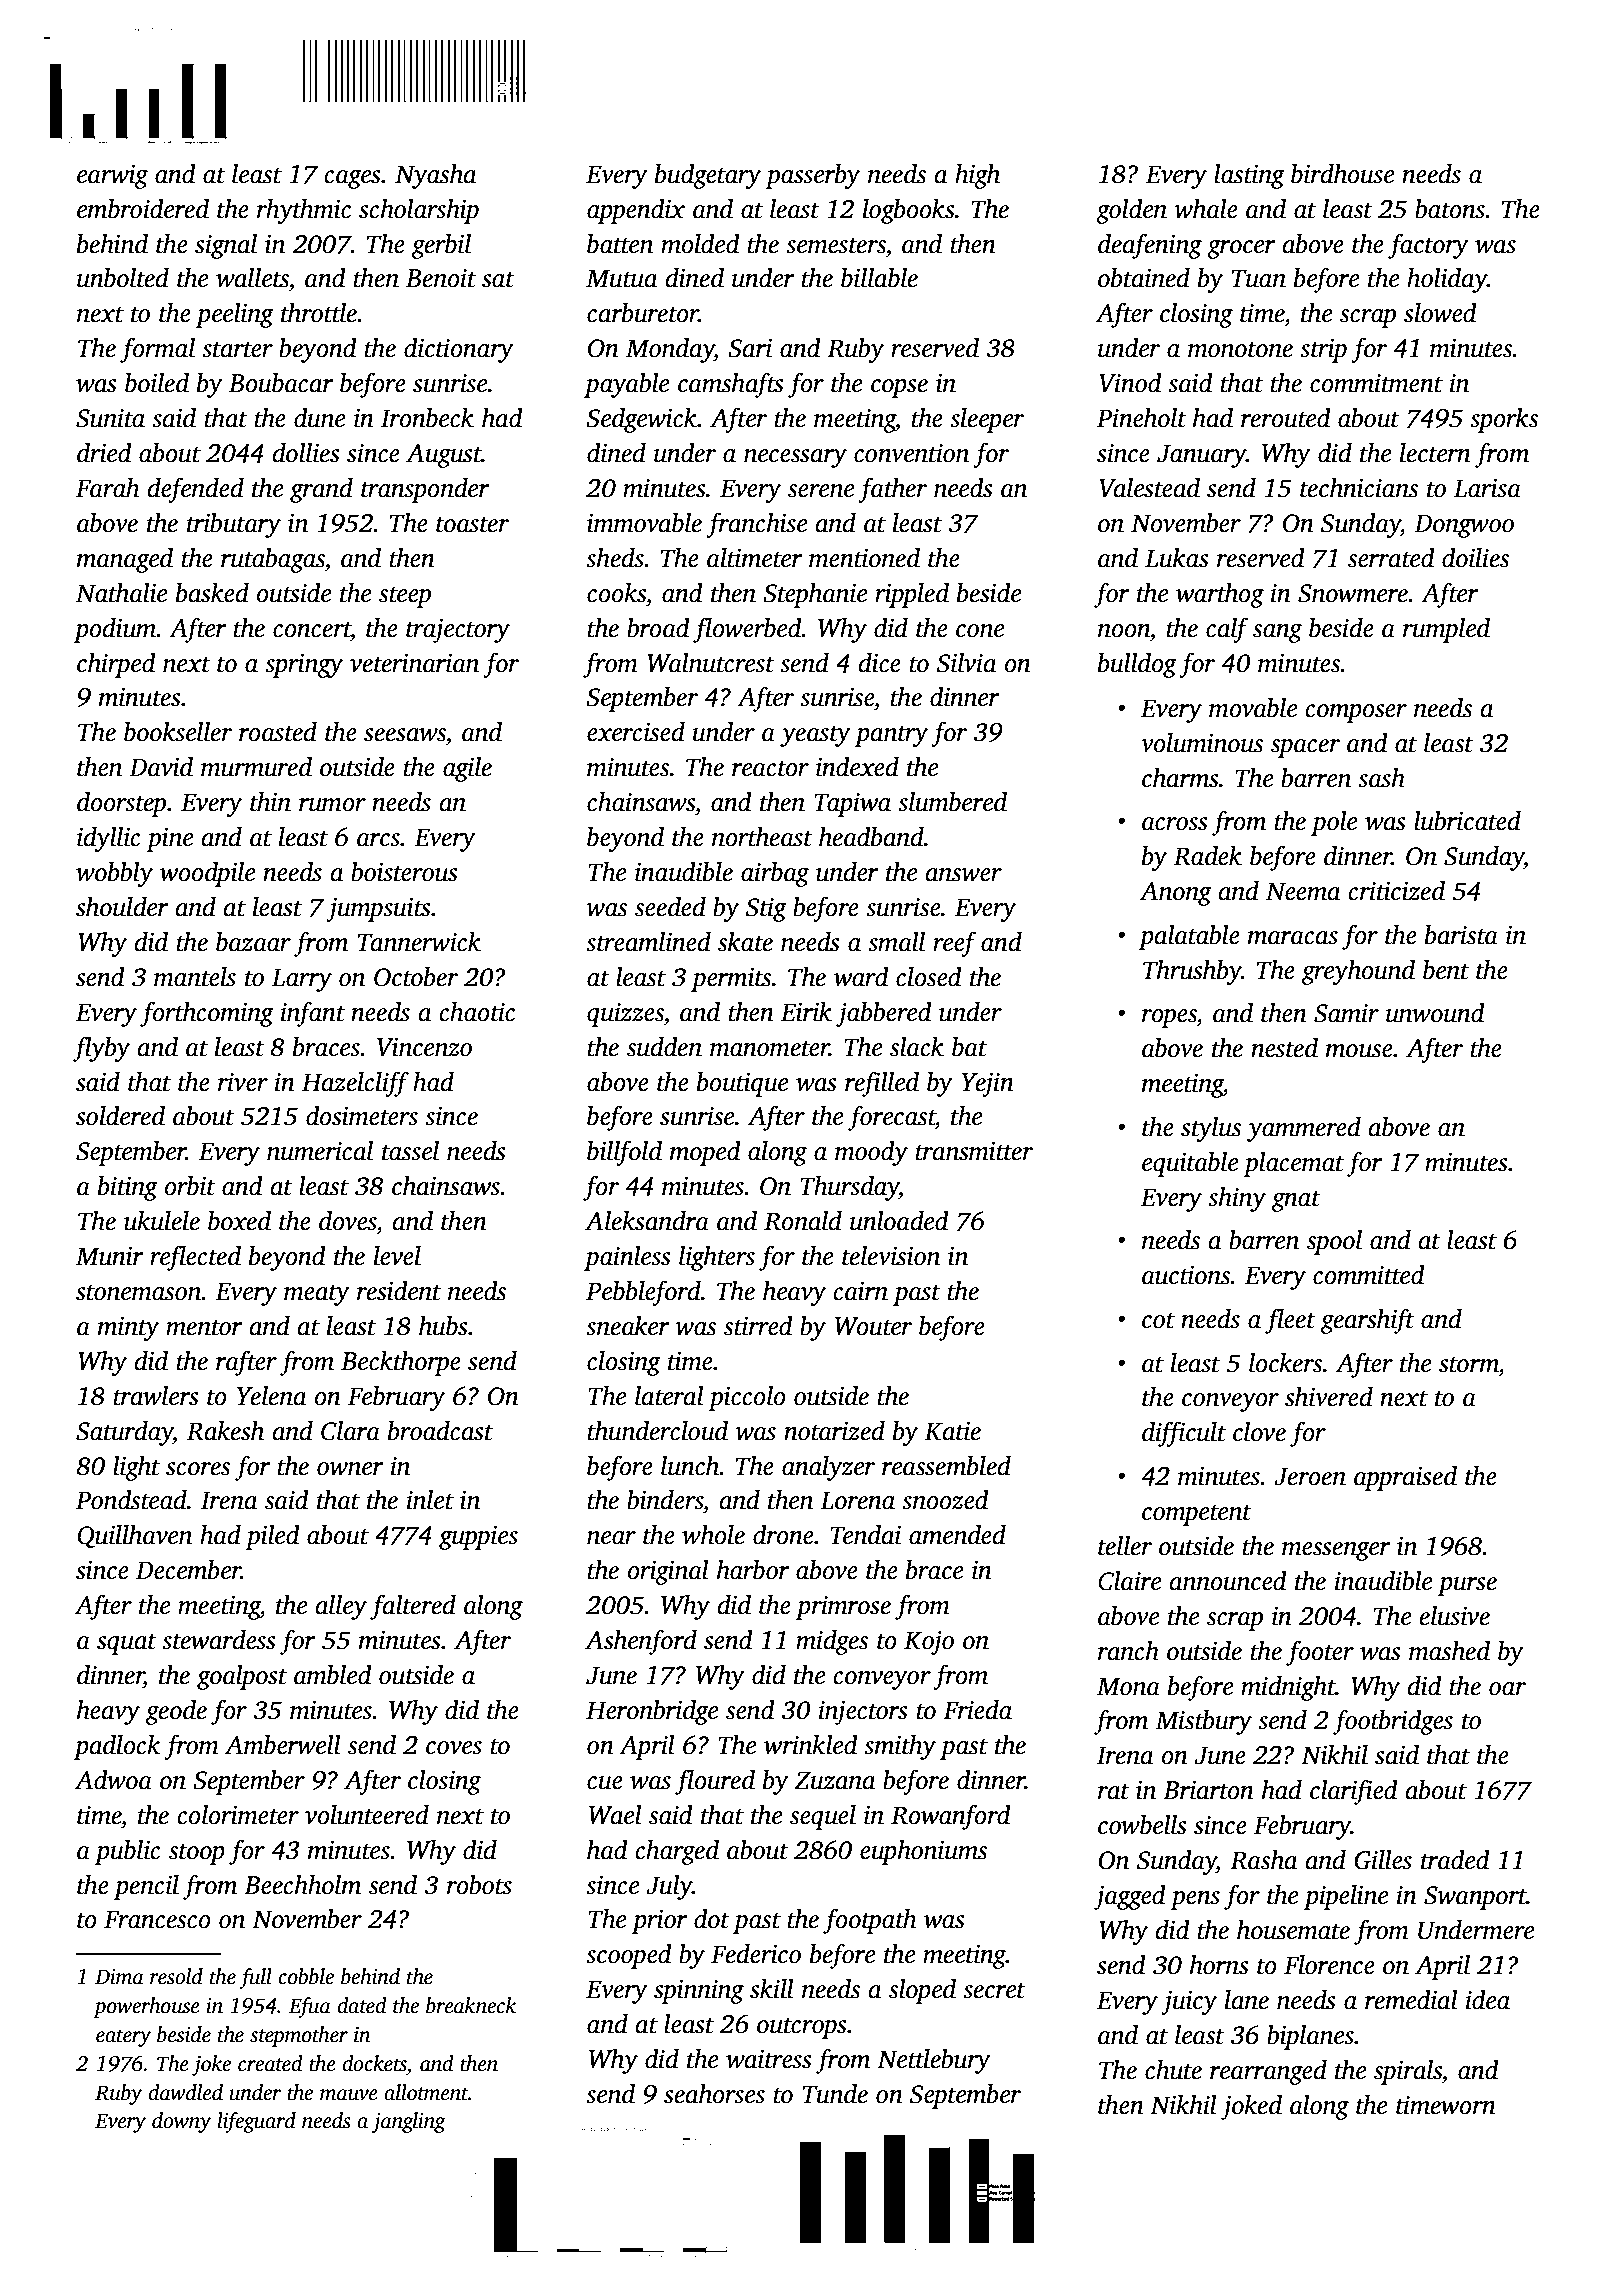 The image size is (1620, 2292). I want to click on veterinarian, so click(414, 663).
